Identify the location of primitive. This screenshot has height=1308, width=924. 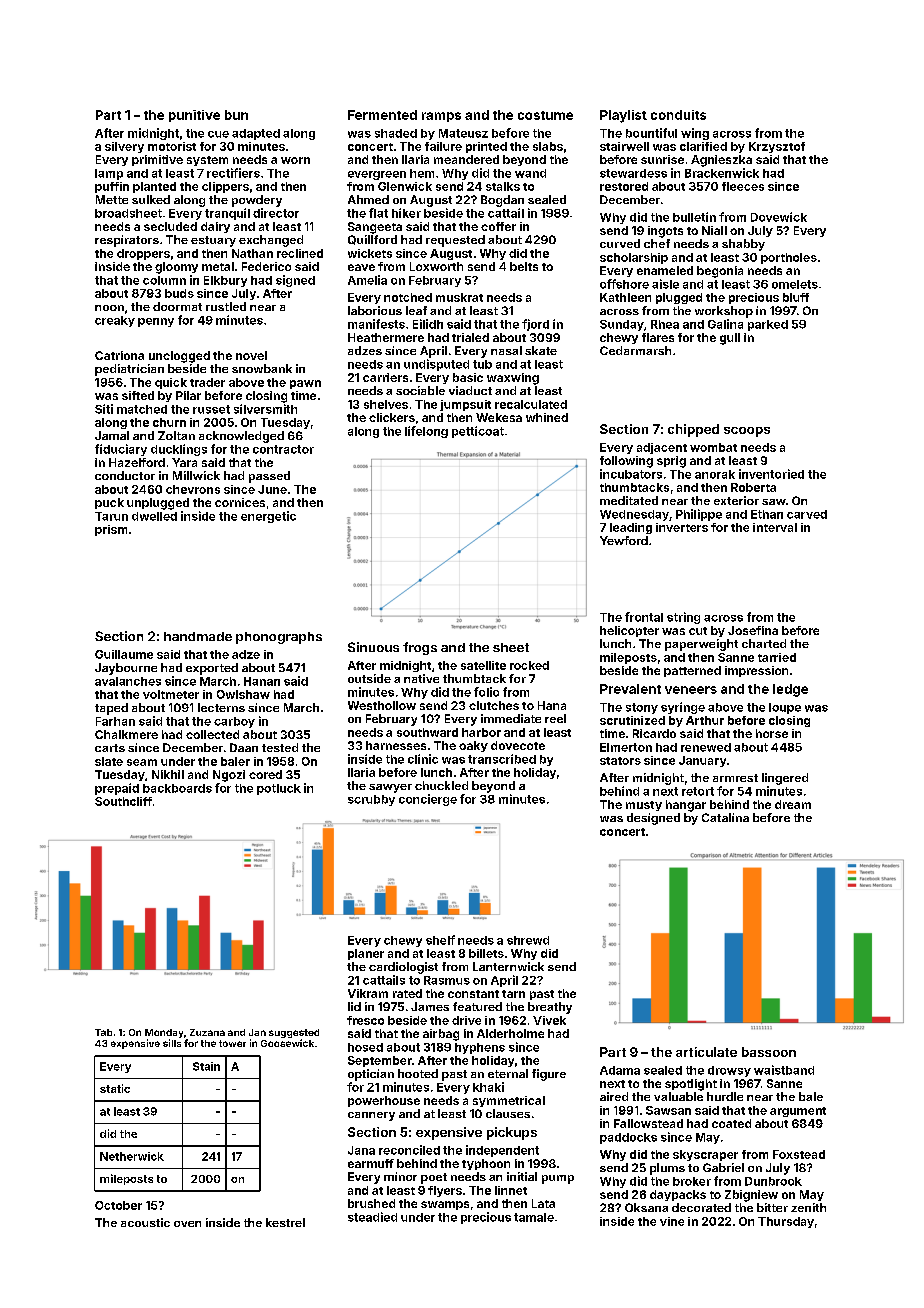
(157, 160).
